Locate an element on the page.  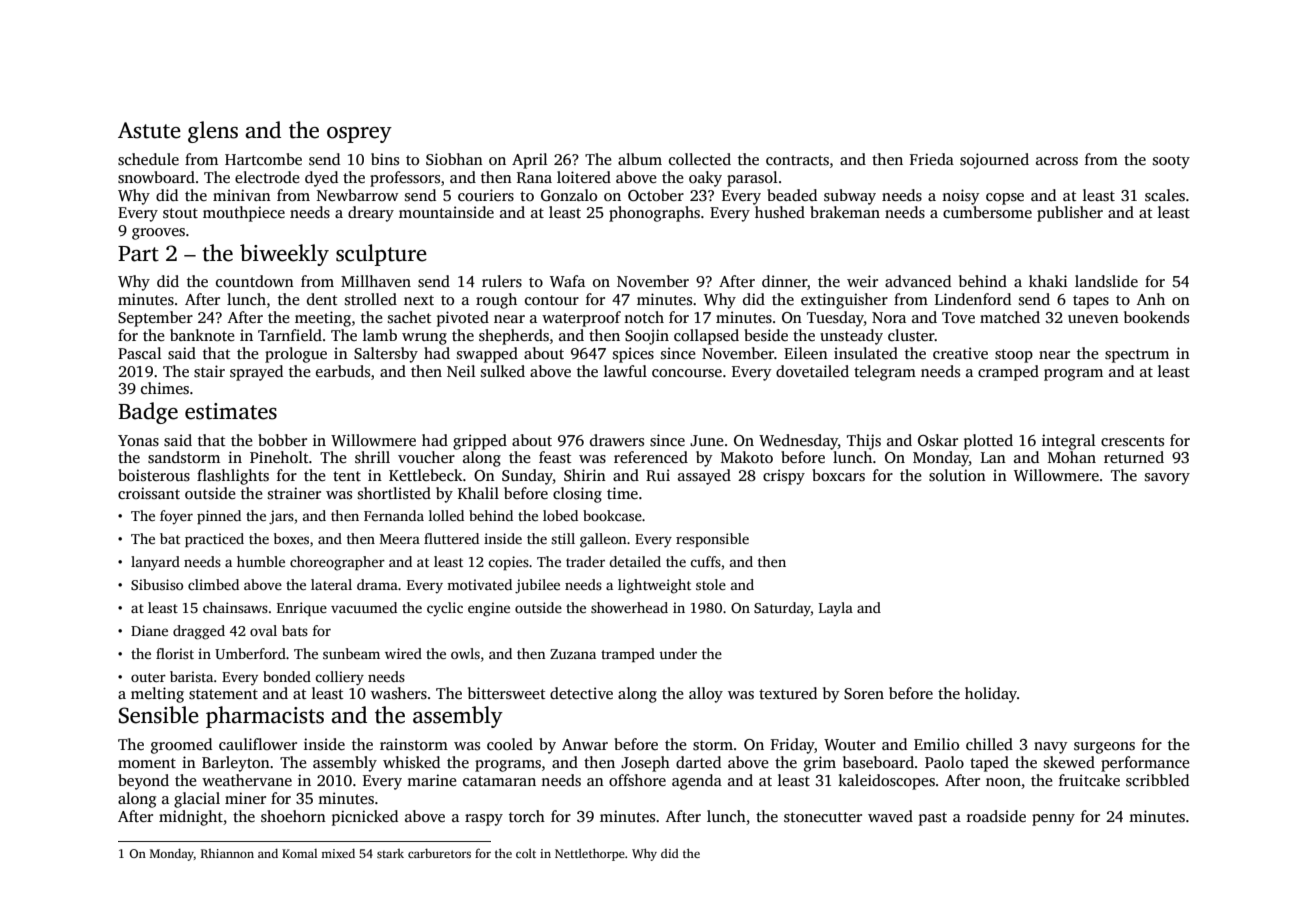
lolled is located at coordinates (446, 515).
